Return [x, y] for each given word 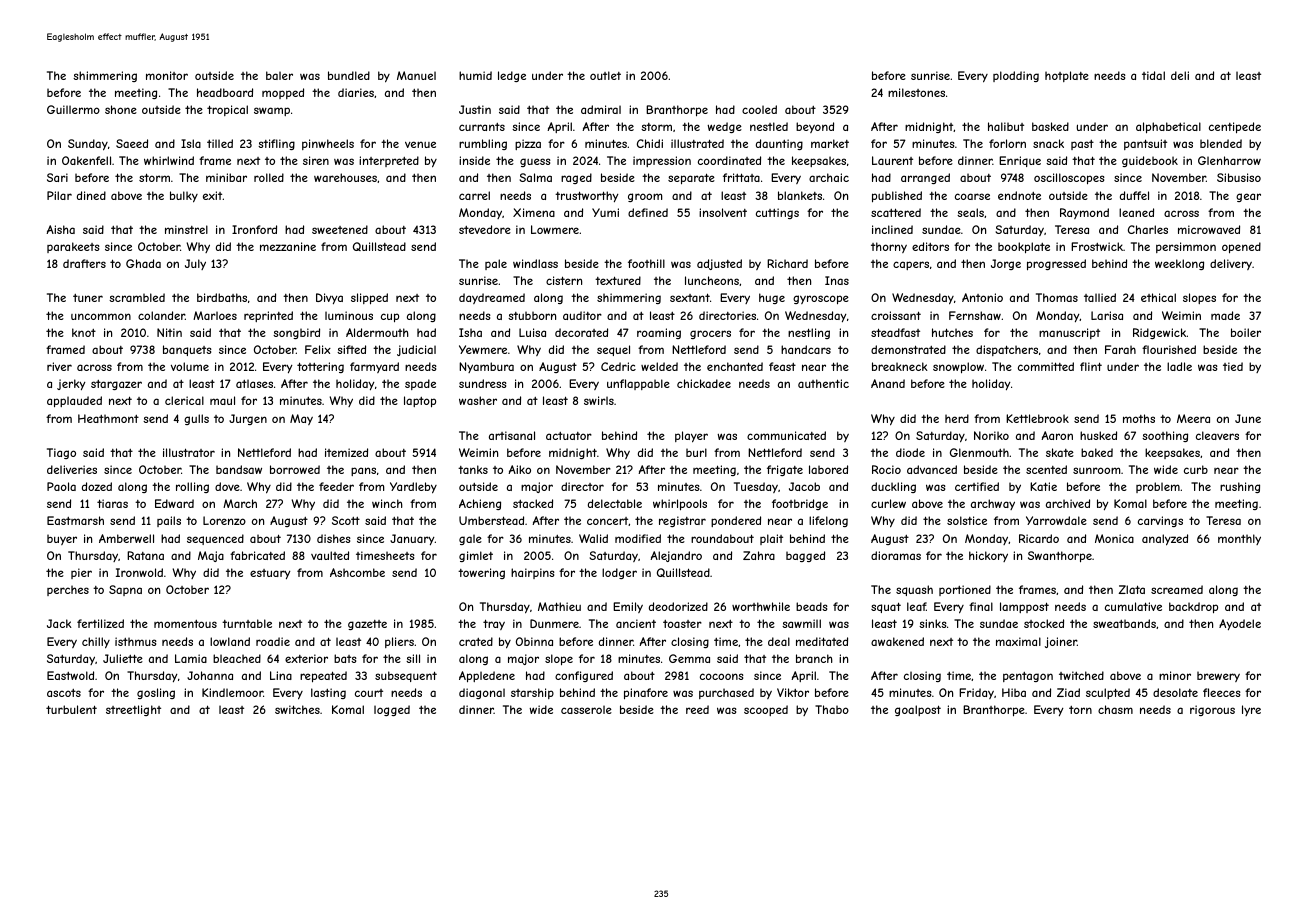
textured [618, 280]
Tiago [61, 453]
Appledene [487, 676]
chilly [96, 643]
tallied [1100, 297]
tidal [1153, 75]
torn [1080, 710]
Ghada [143, 263]
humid [475, 75]
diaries [356, 92]
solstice [967, 520]
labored [828, 469]
